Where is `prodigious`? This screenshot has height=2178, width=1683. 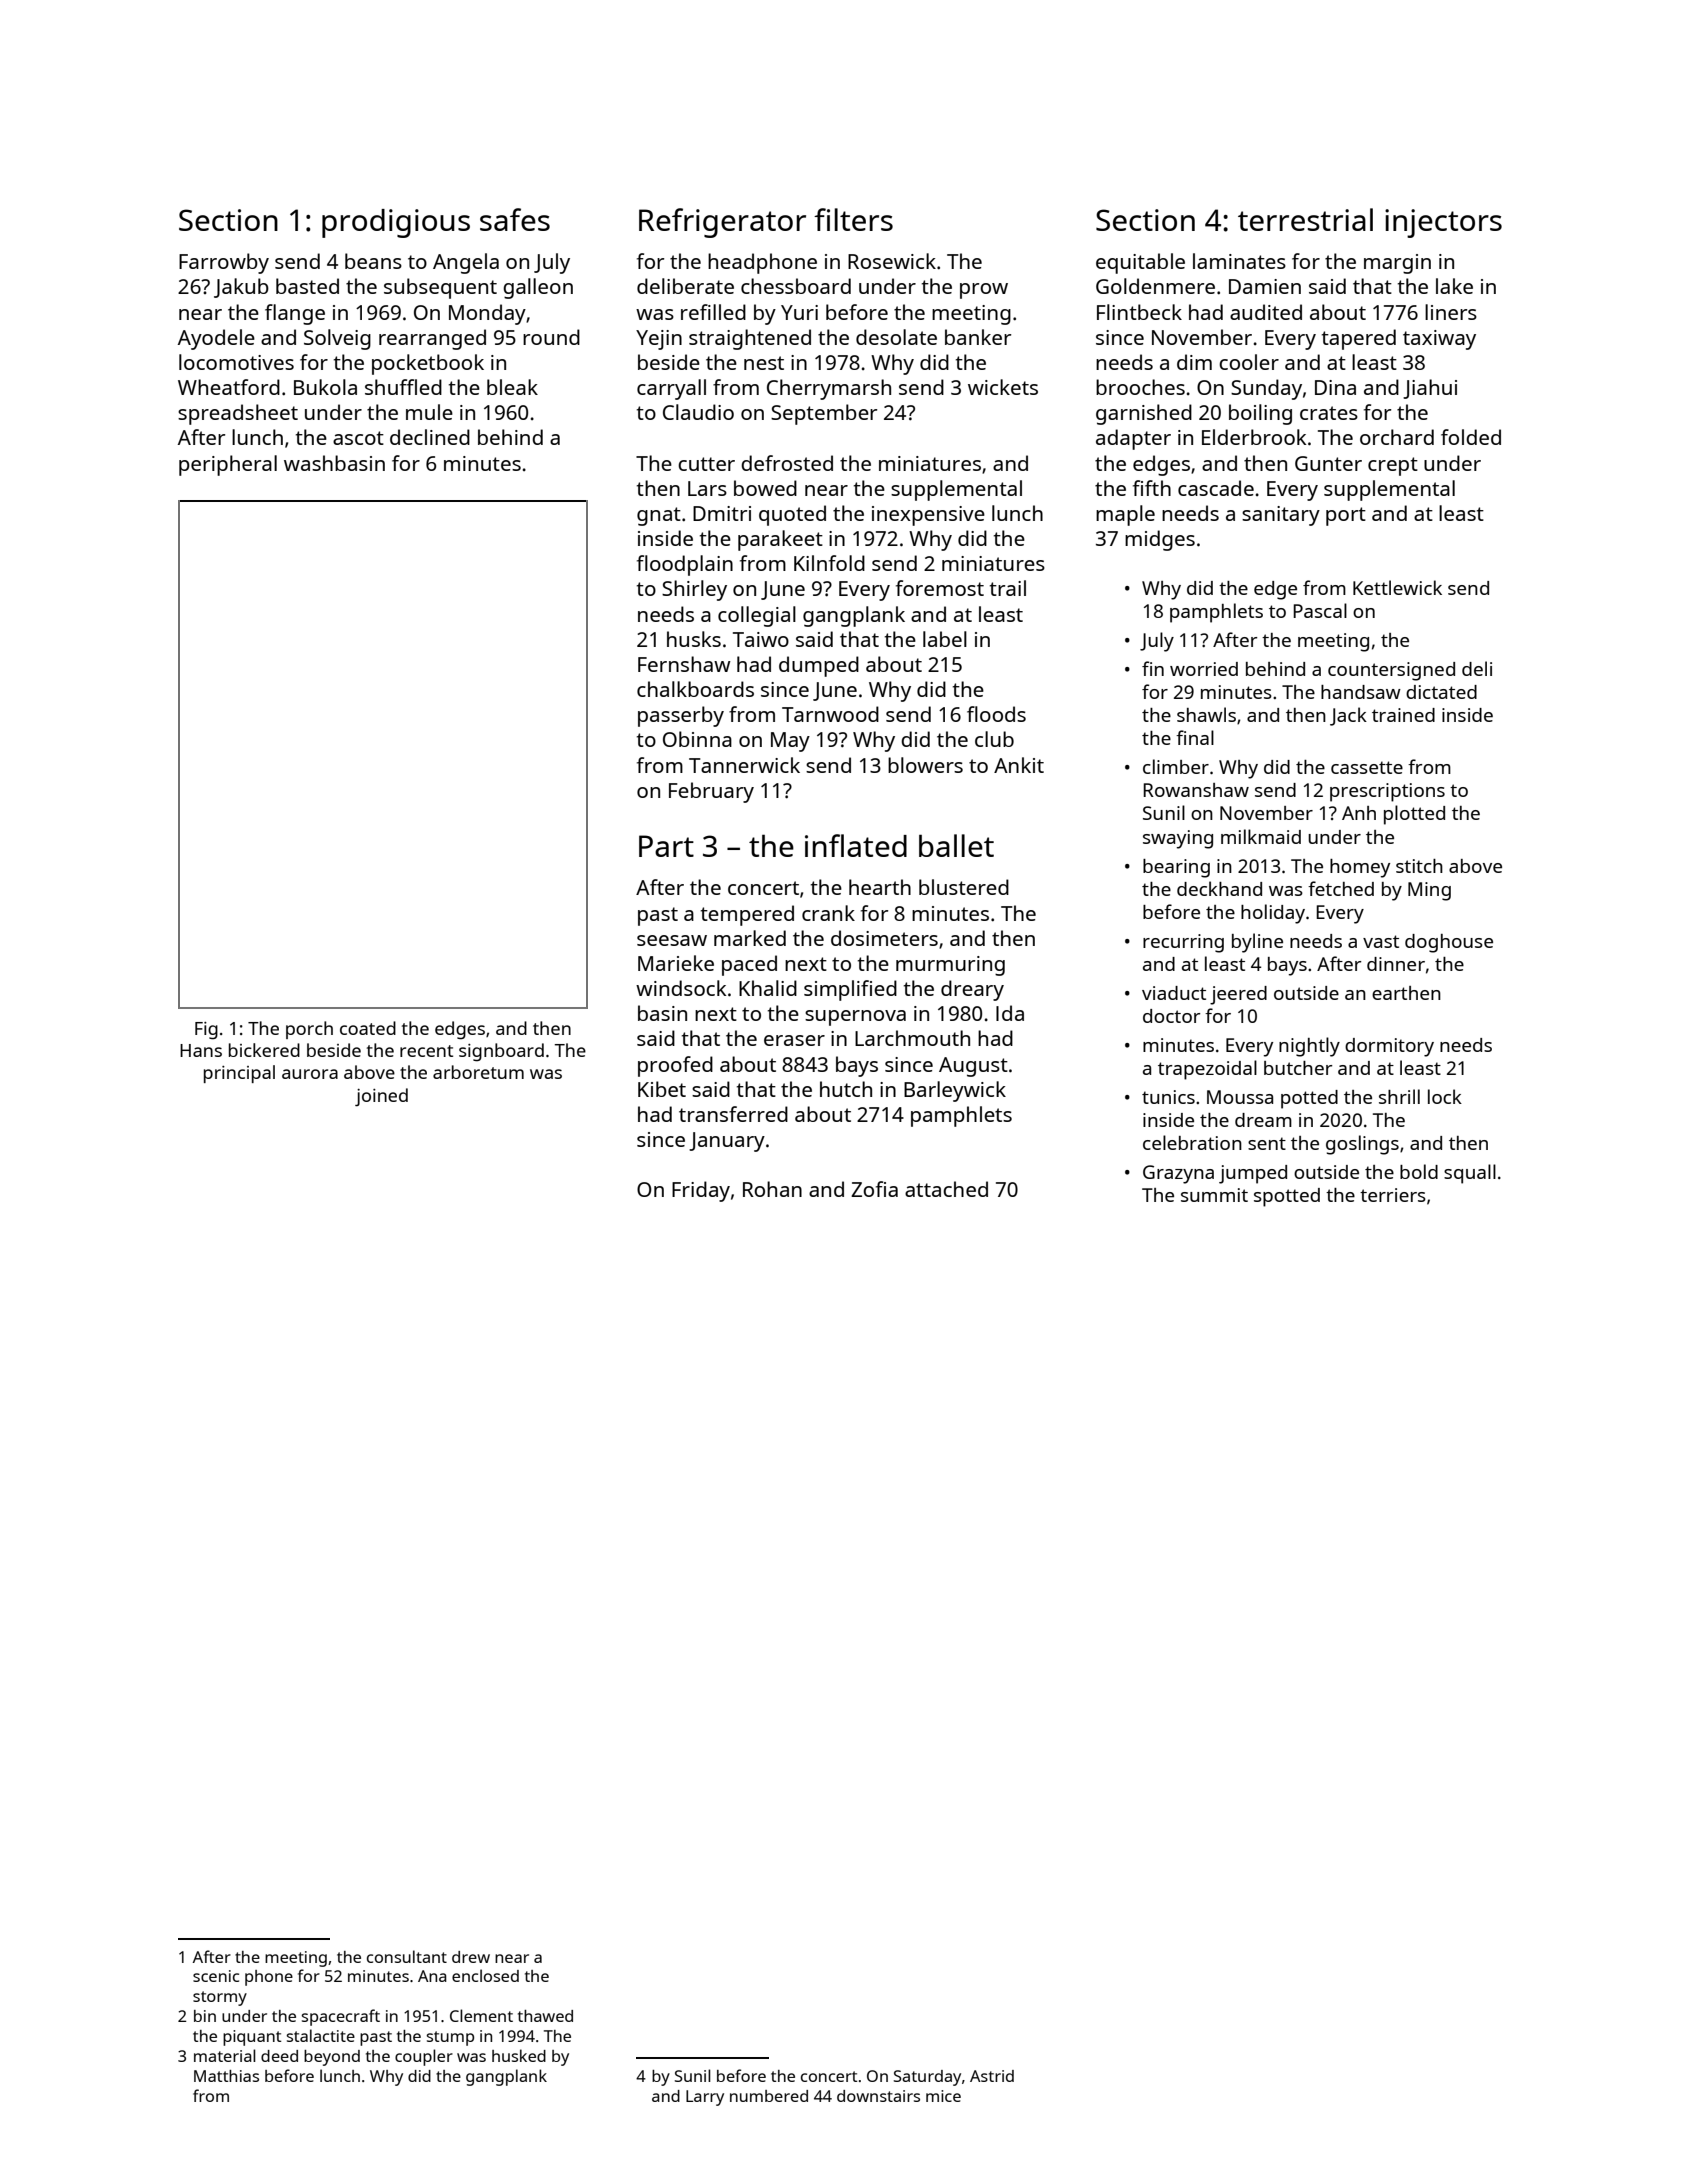 prodigious is located at coordinates (396, 223).
